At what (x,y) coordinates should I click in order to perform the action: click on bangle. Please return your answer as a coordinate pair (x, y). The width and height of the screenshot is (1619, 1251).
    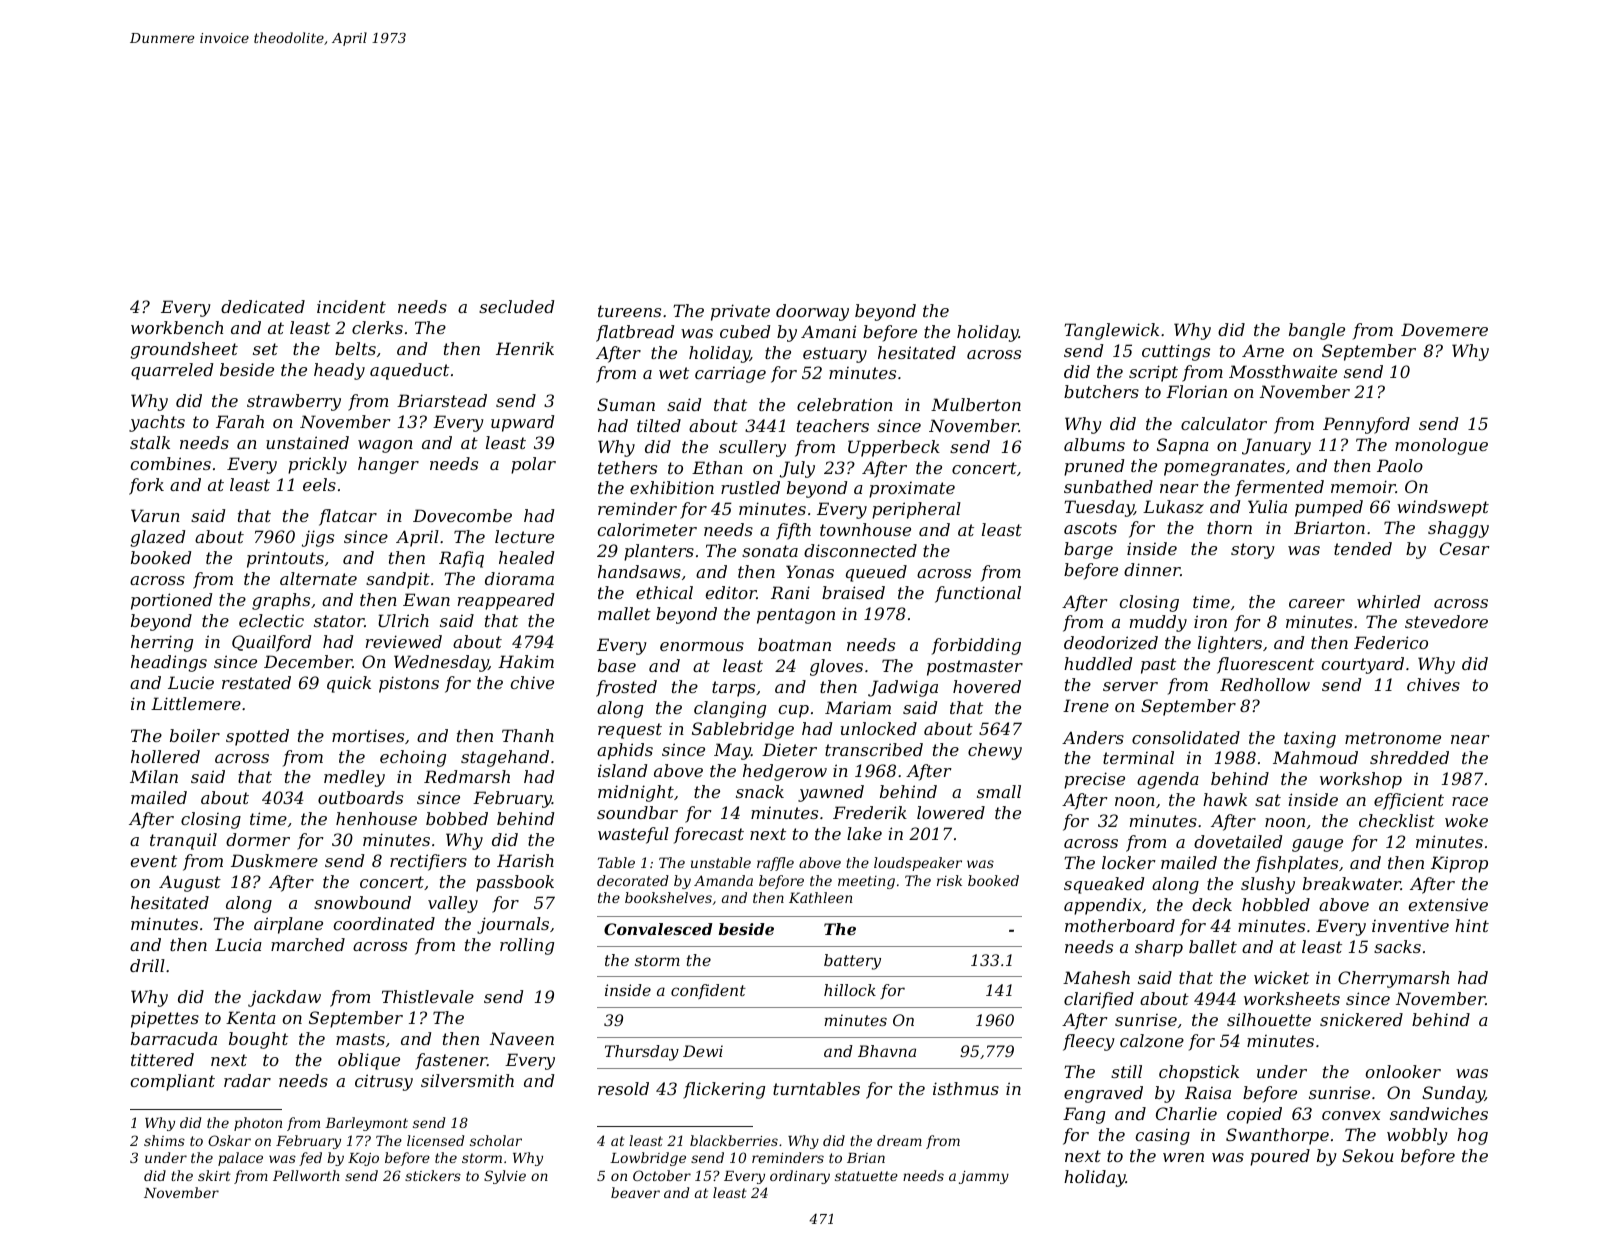
    Looking at the image, I should click on (1317, 331).
